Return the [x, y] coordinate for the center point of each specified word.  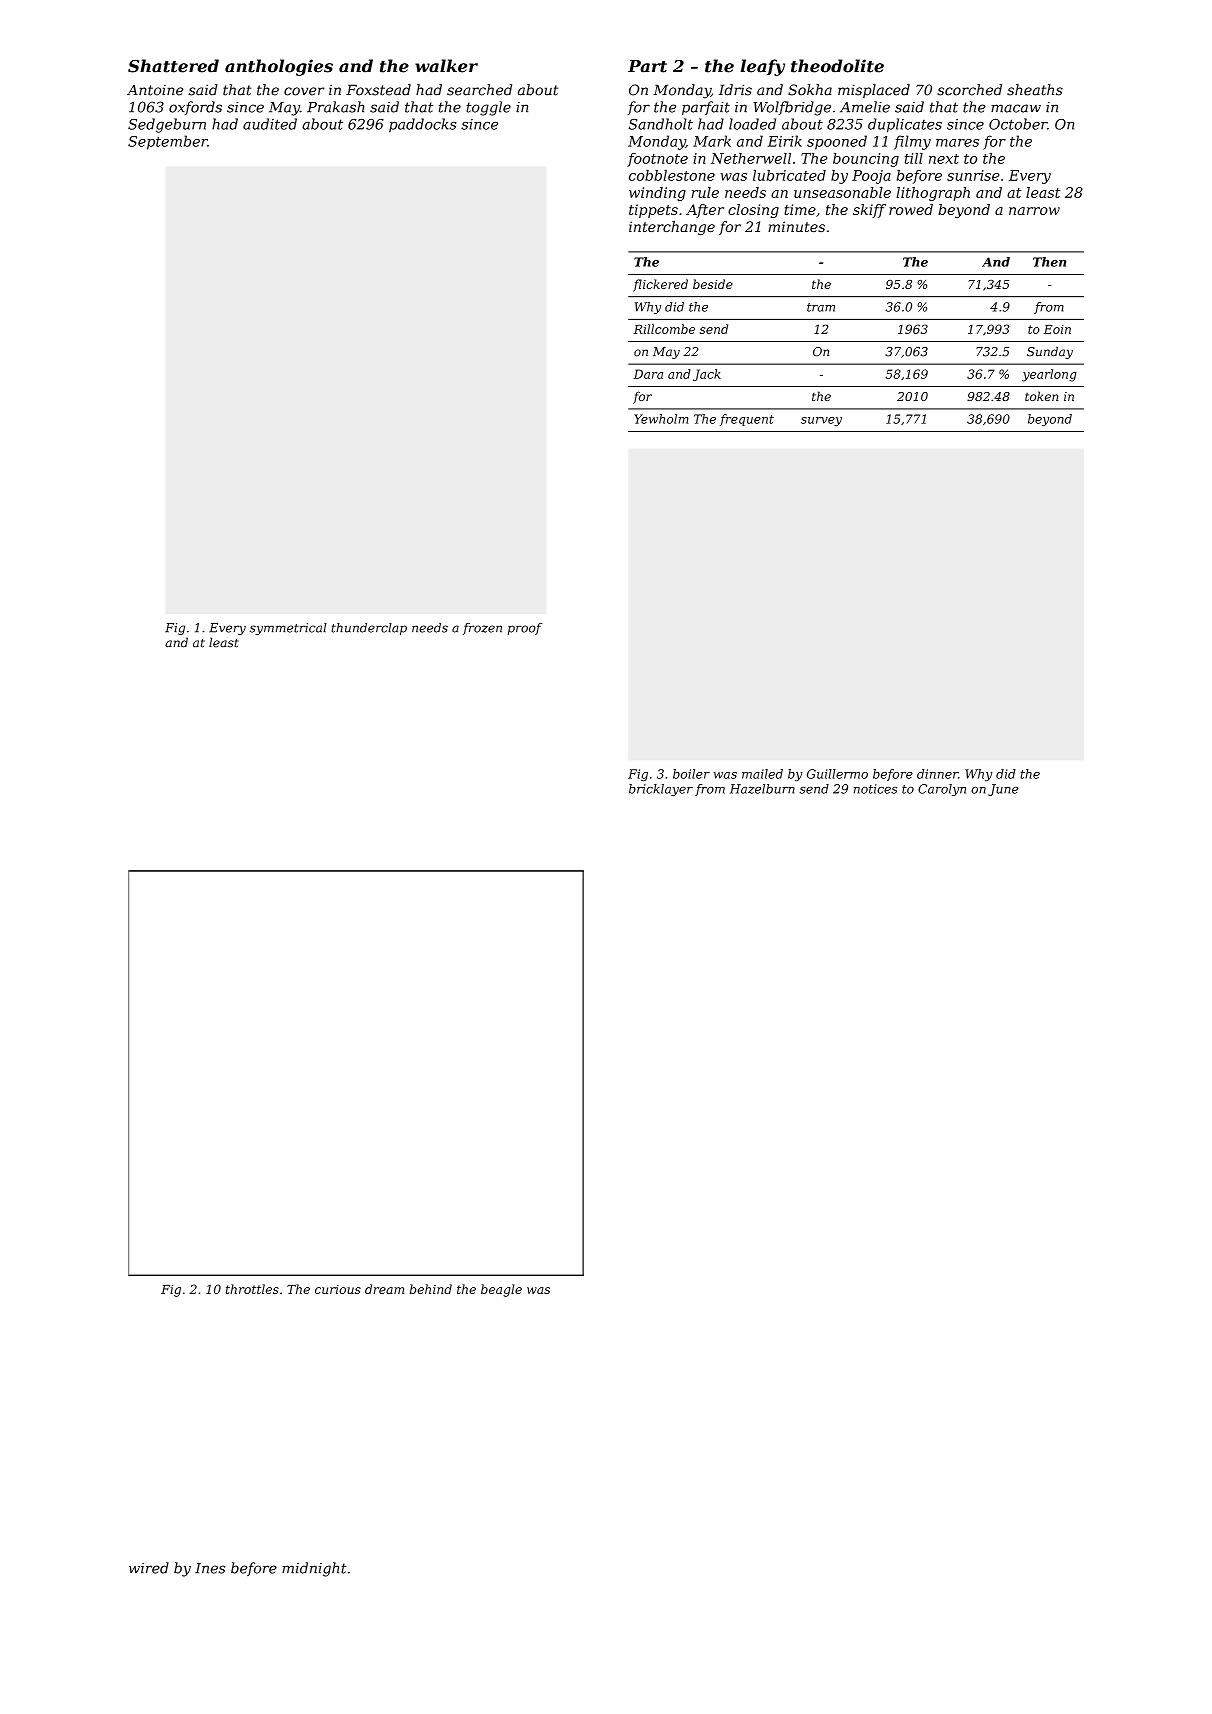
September [168, 142]
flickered [660, 285]
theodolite [837, 66]
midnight [314, 1569]
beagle [501, 1290]
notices [875, 789]
